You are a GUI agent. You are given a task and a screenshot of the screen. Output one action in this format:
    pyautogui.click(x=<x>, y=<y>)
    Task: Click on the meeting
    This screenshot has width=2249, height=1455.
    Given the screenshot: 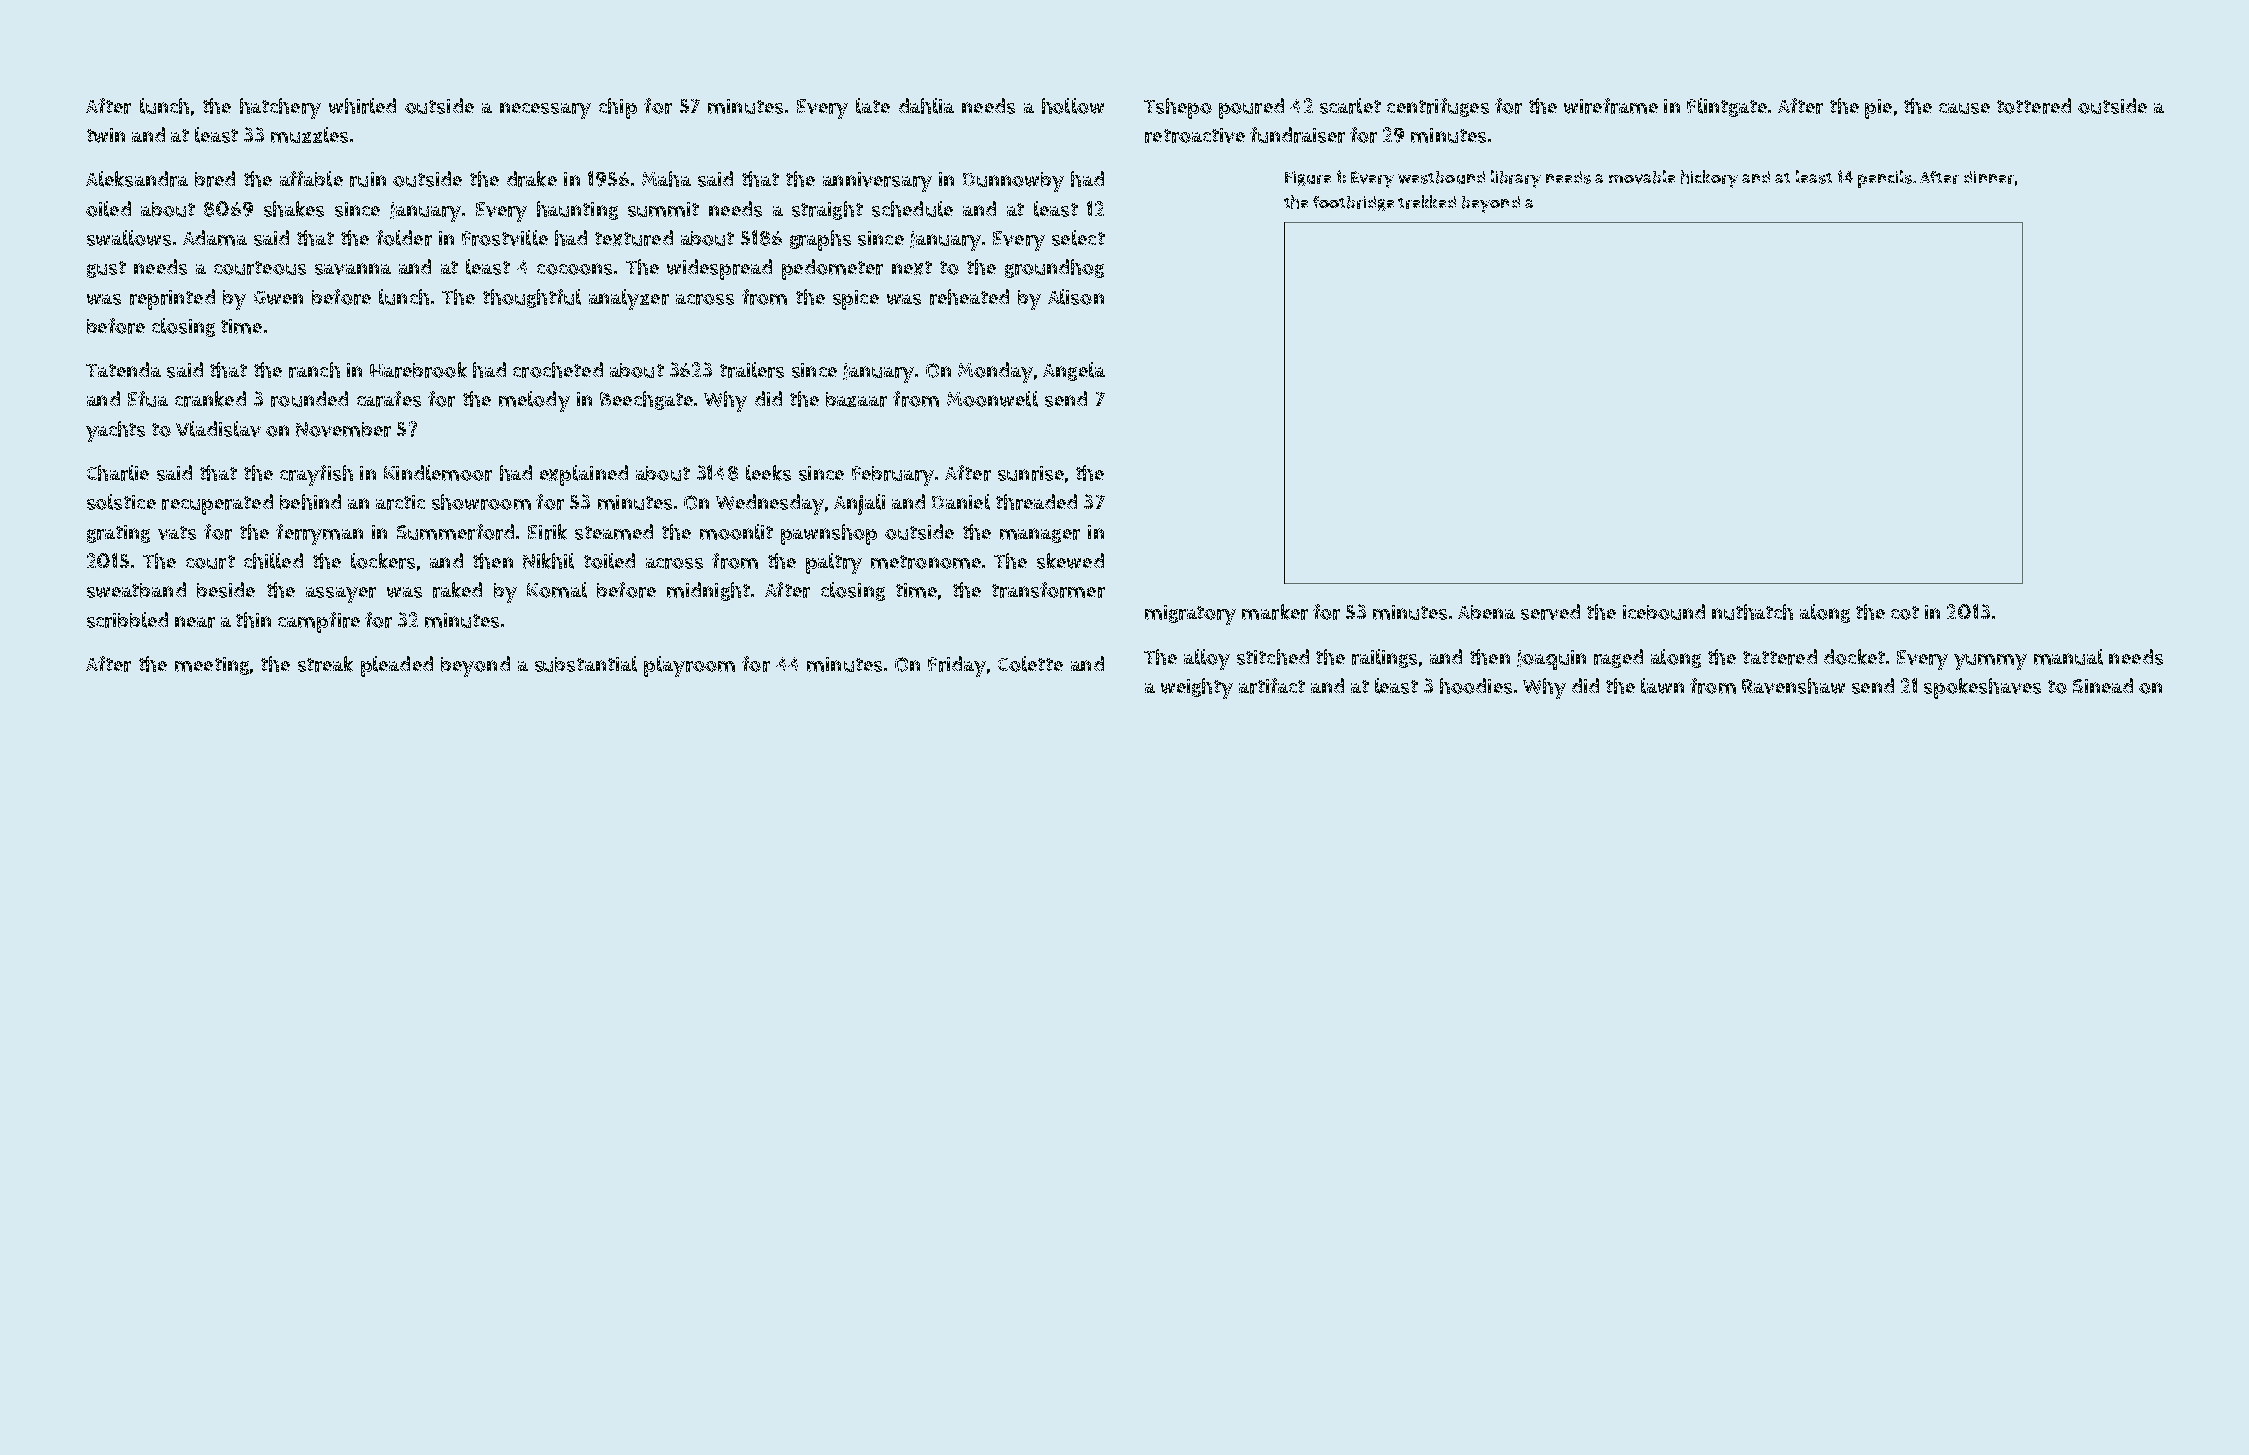 What is the action you would take?
    pyautogui.click(x=212, y=666)
